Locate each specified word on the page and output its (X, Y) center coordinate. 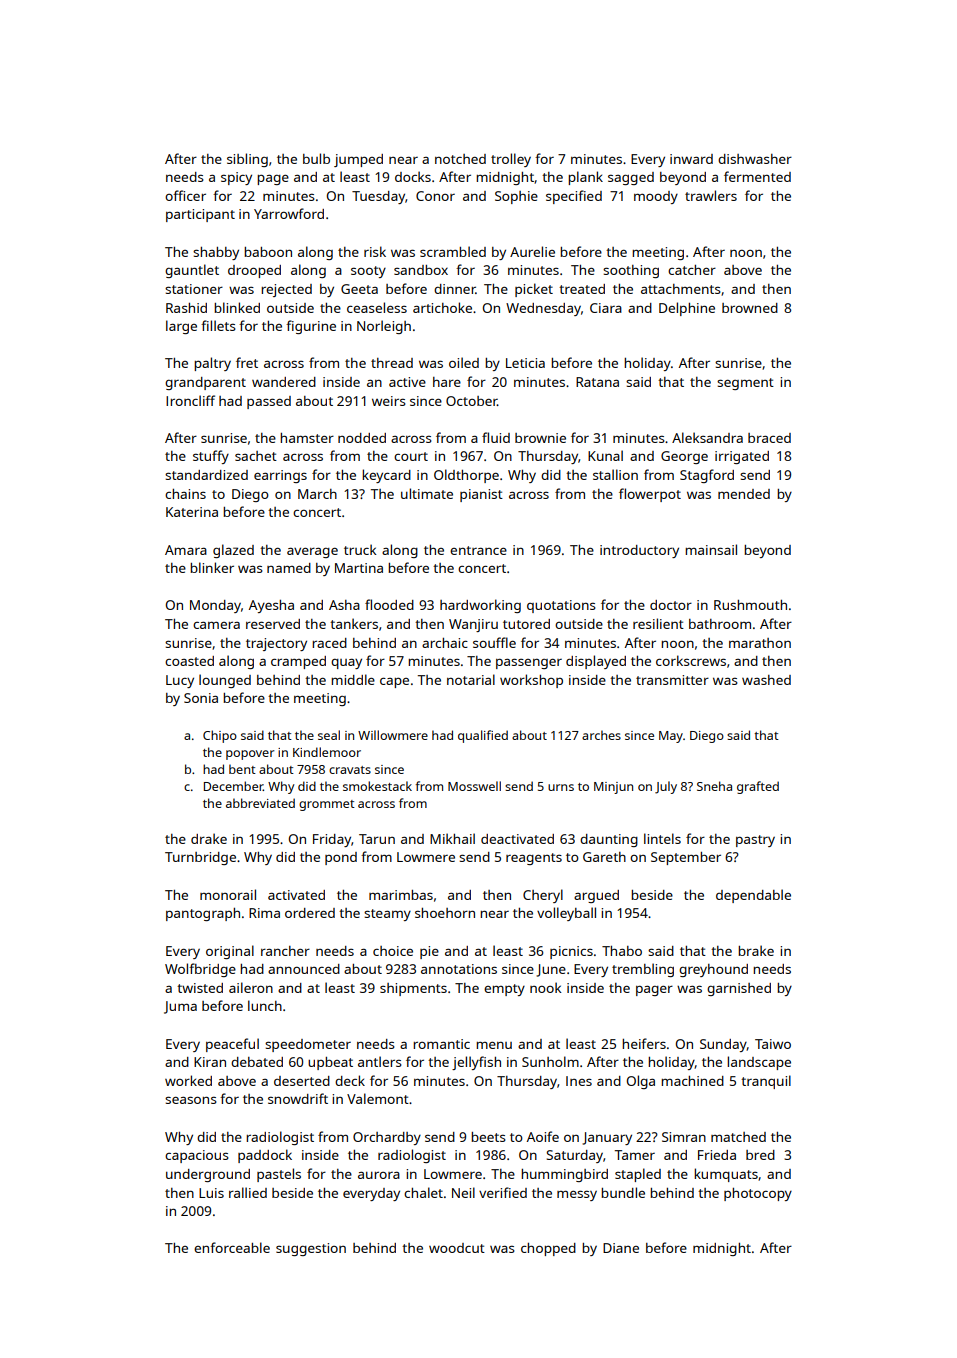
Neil (463, 1192)
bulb (316, 158)
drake (209, 838)
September (686, 858)
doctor (671, 605)
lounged (225, 681)
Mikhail (452, 838)
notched (460, 159)
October (471, 401)
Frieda (717, 1155)
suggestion (311, 1249)
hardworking (480, 606)
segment (745, 384)
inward (691, 159)
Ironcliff (190, 400)
